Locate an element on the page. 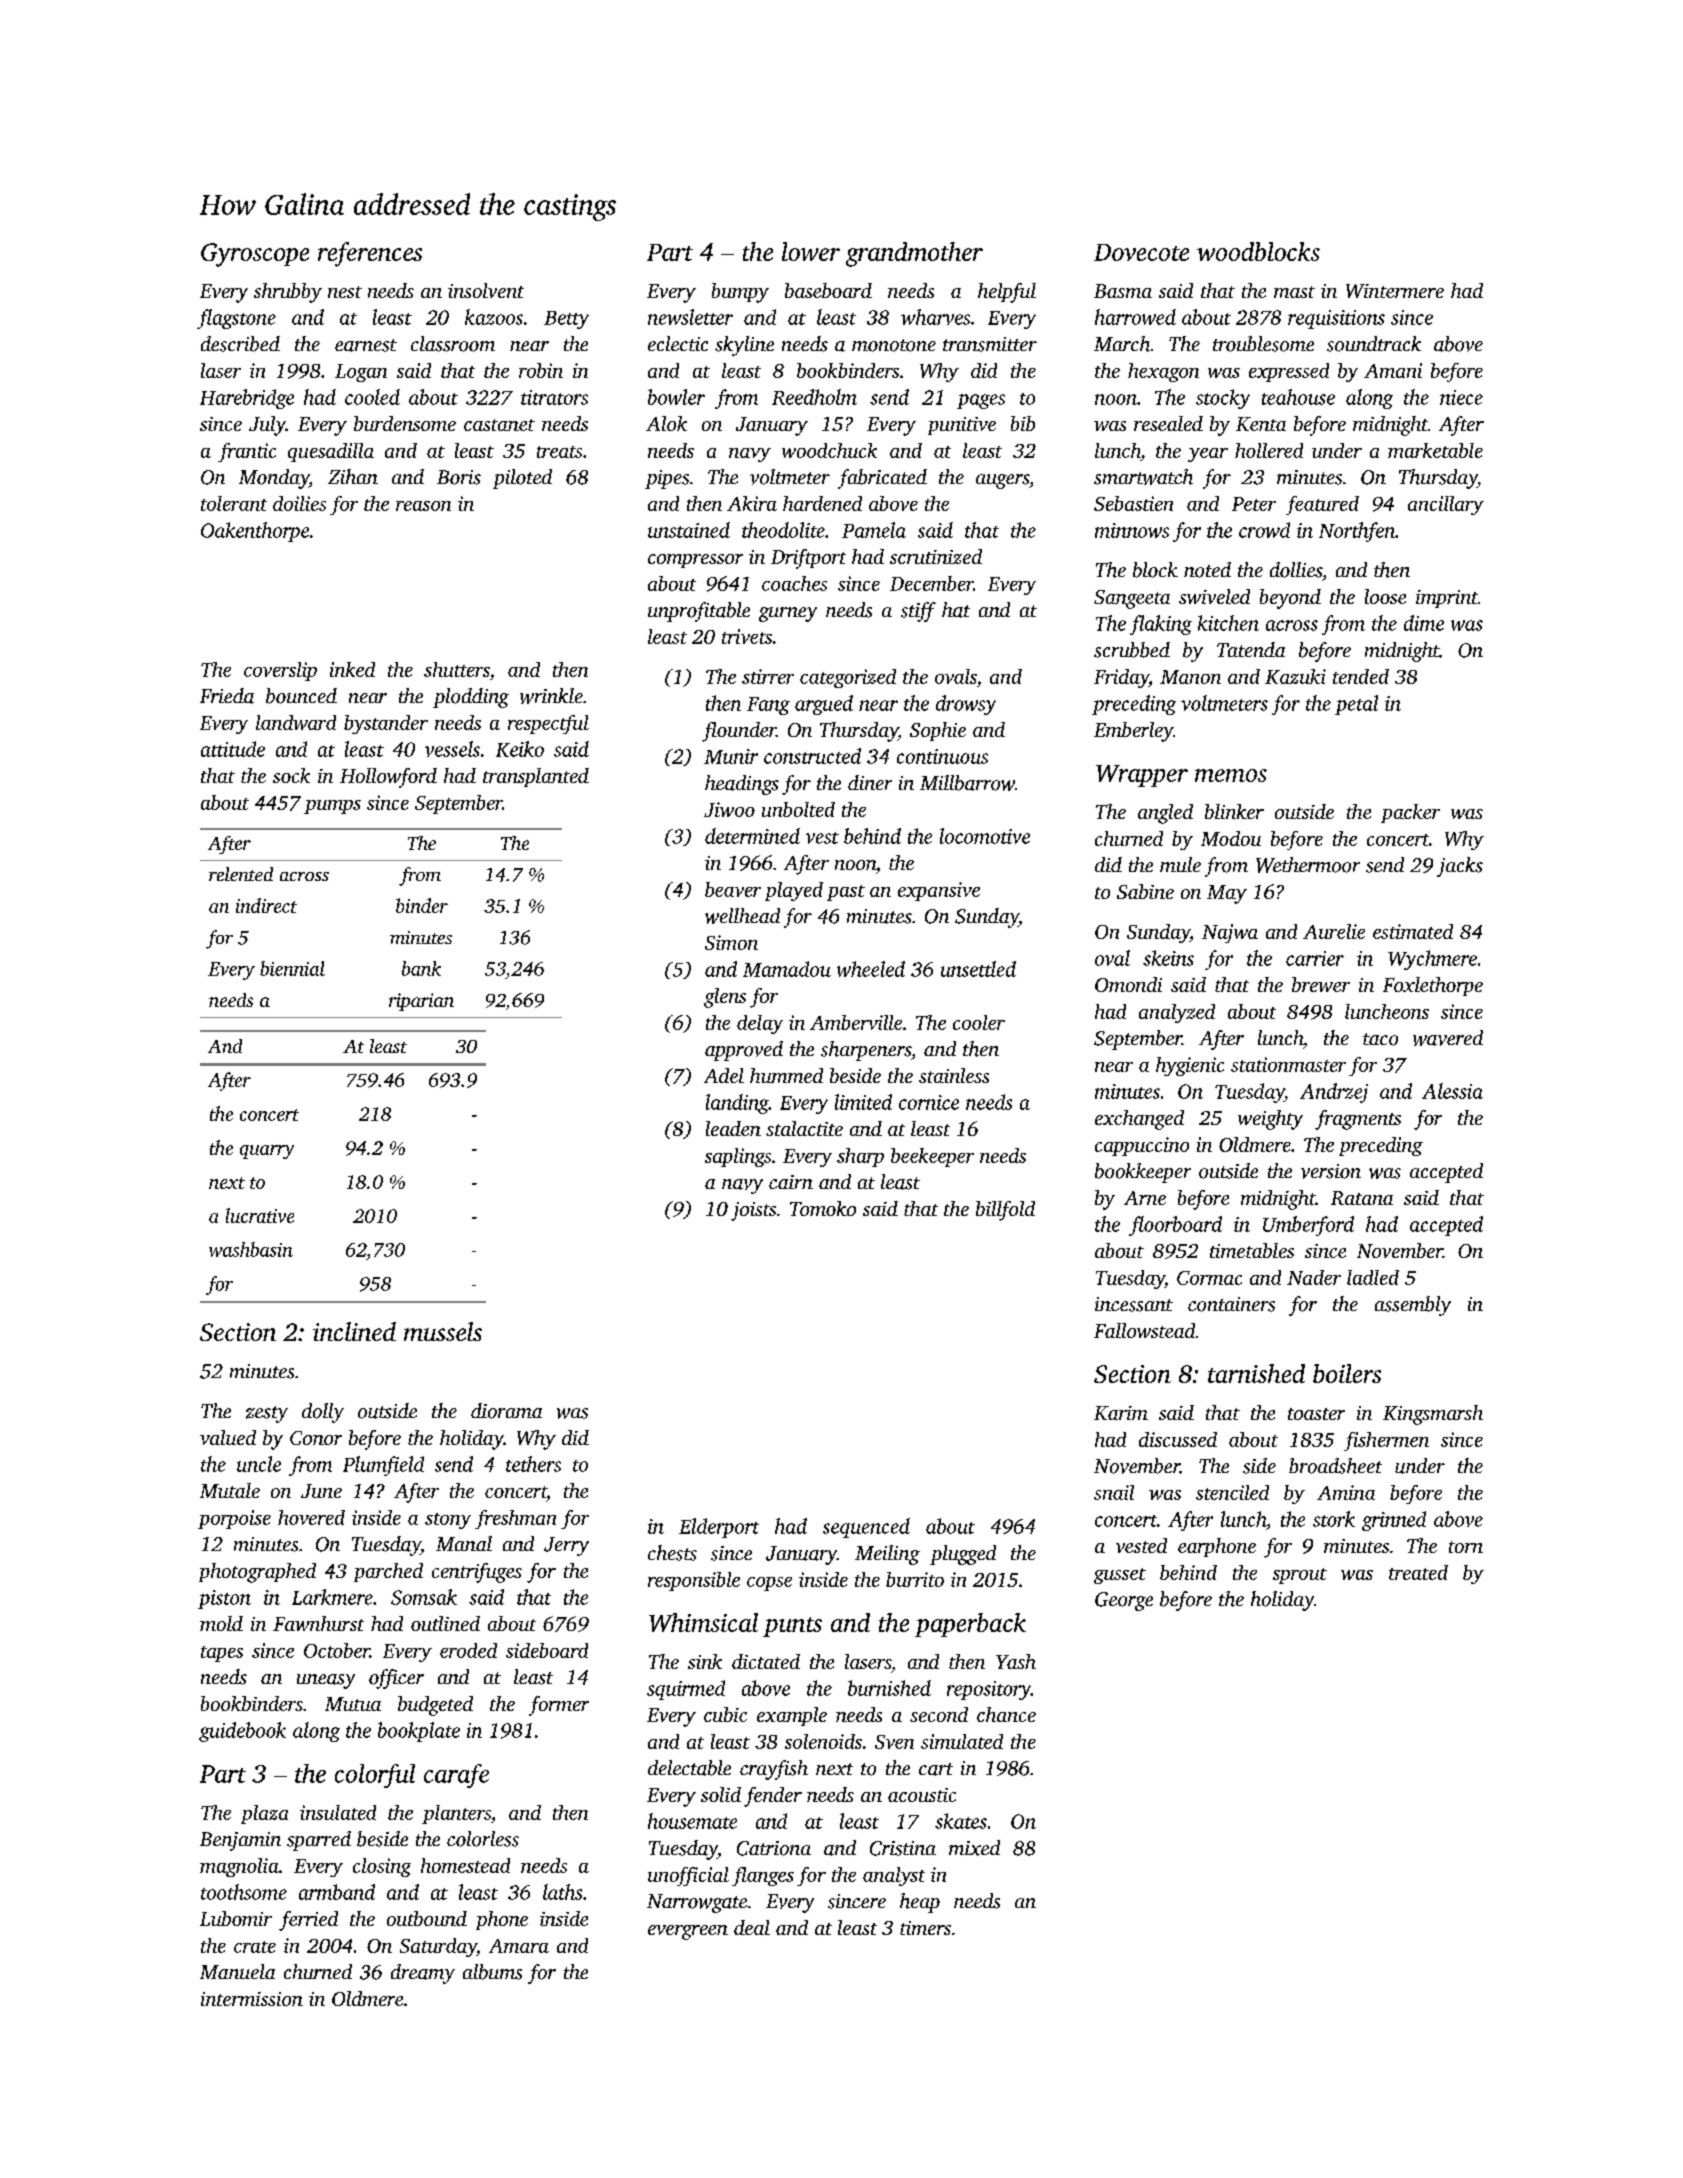  Adel is located at coordinates (724, 1075).
